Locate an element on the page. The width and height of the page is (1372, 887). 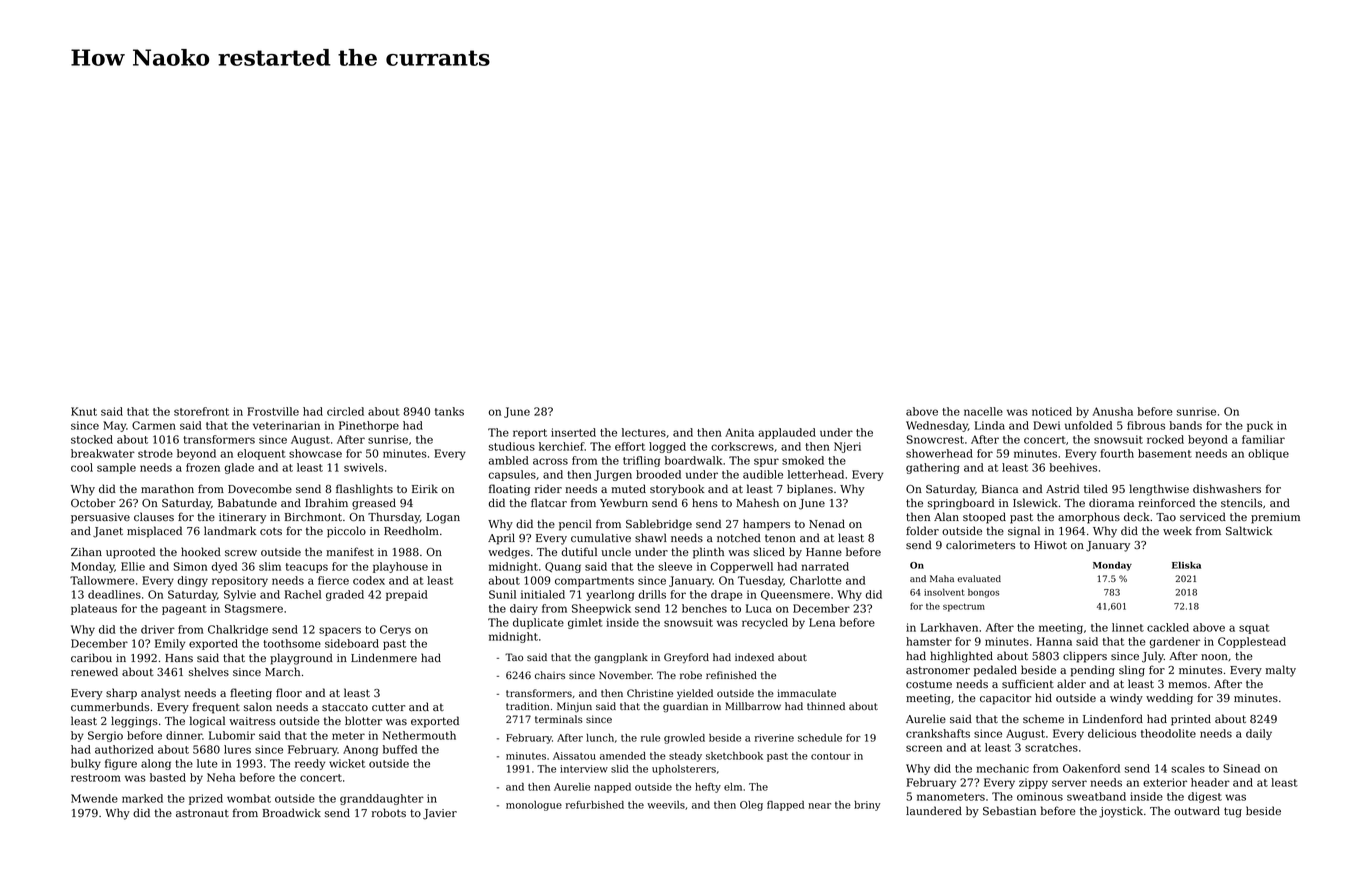
brooded is located at coordinates (658, 474).
